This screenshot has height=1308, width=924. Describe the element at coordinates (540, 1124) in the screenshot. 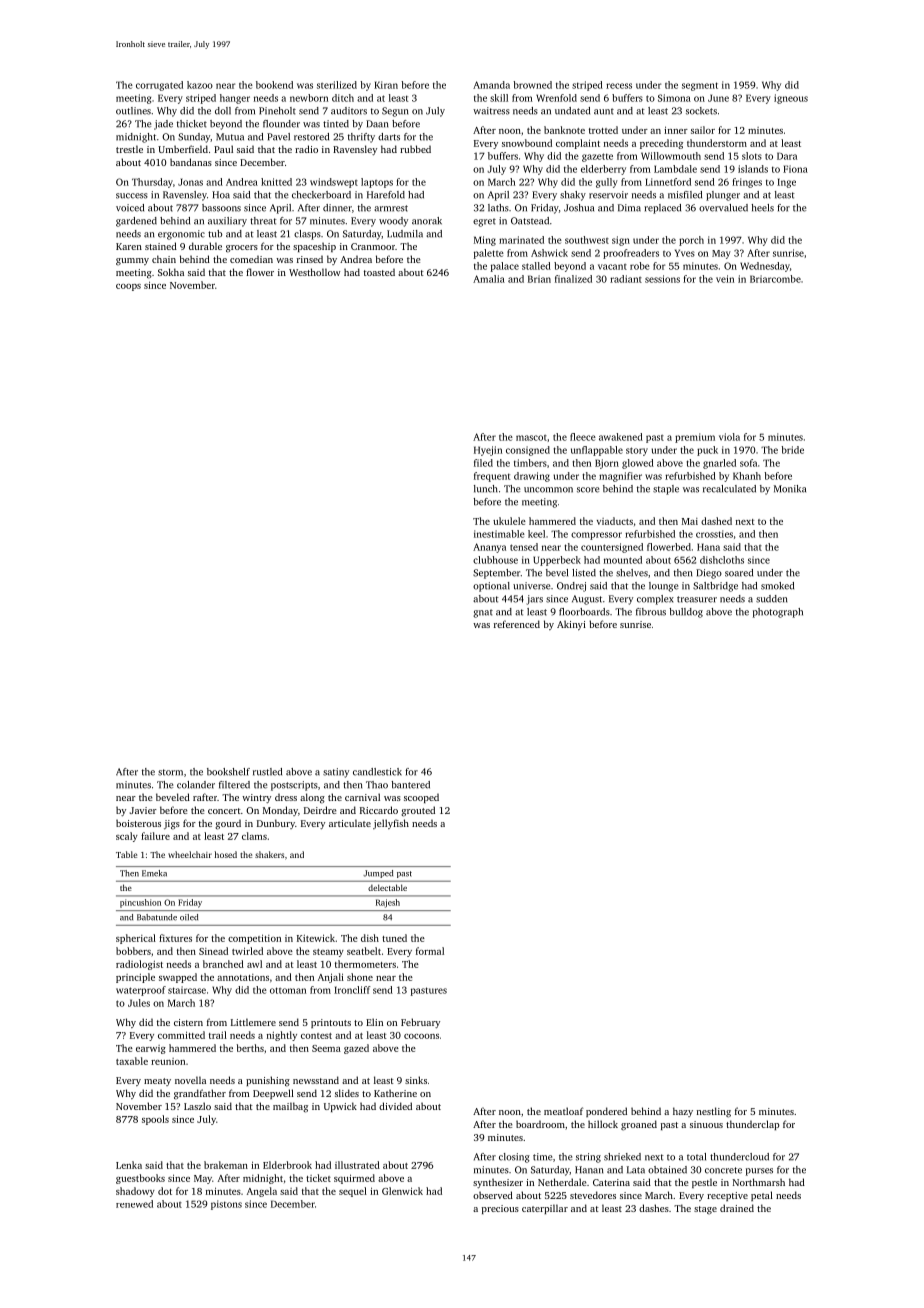

I see `boardroom` at that location.
